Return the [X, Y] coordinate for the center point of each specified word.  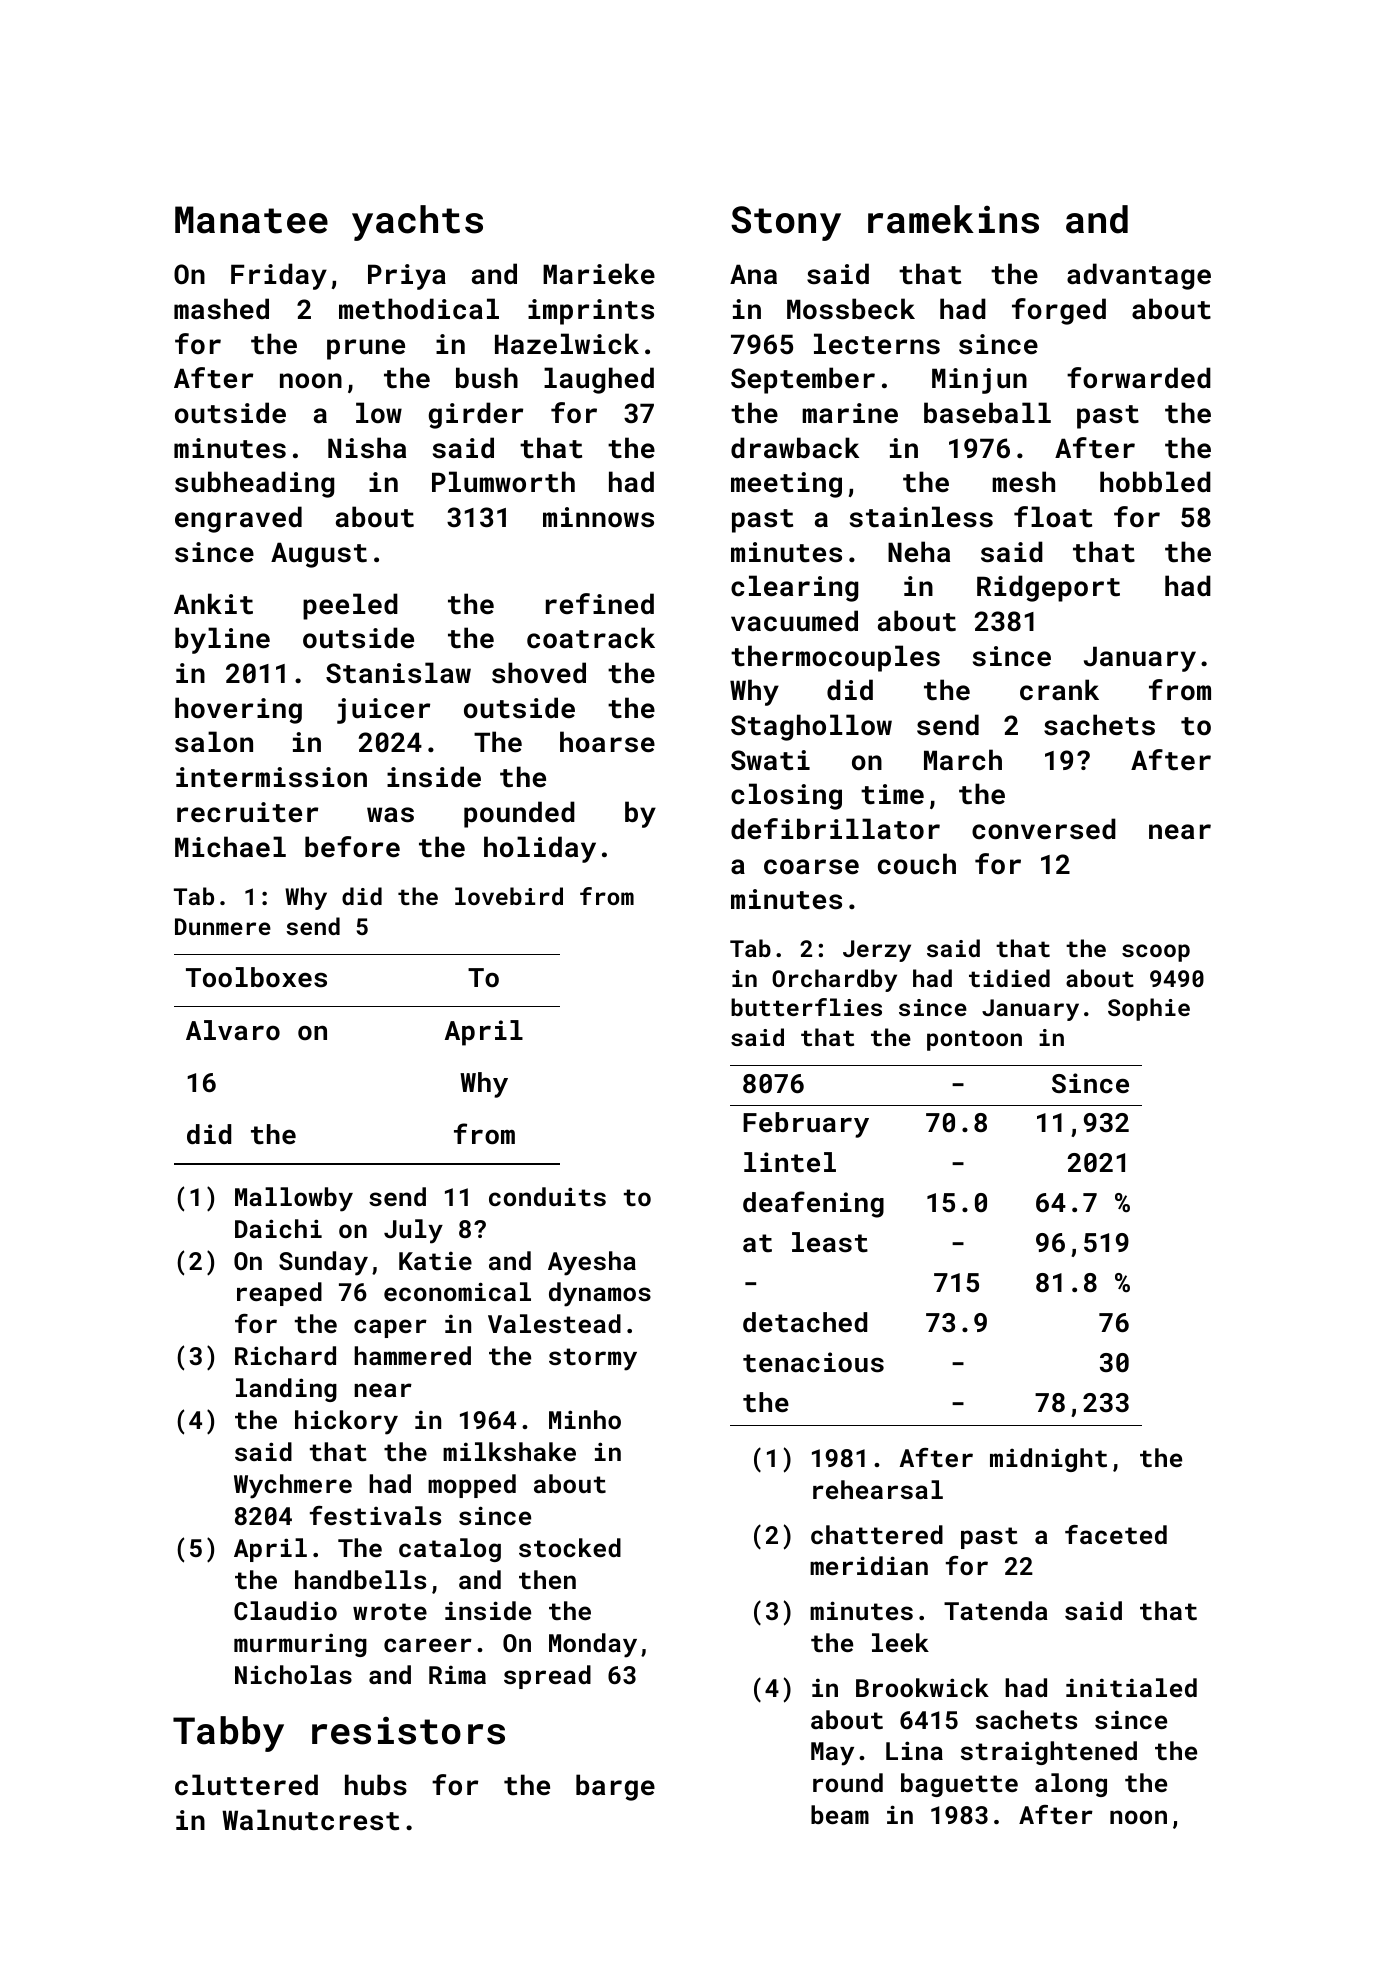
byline [222, 640]
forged [1059, 311]
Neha [919, 551]
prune [366, 349]
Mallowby [294, 1199]
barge [615, 1787]
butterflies [806, 1007]
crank [1059, 690]
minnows [598, 517]
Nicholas [293, 1674]
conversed [1044, 829]
